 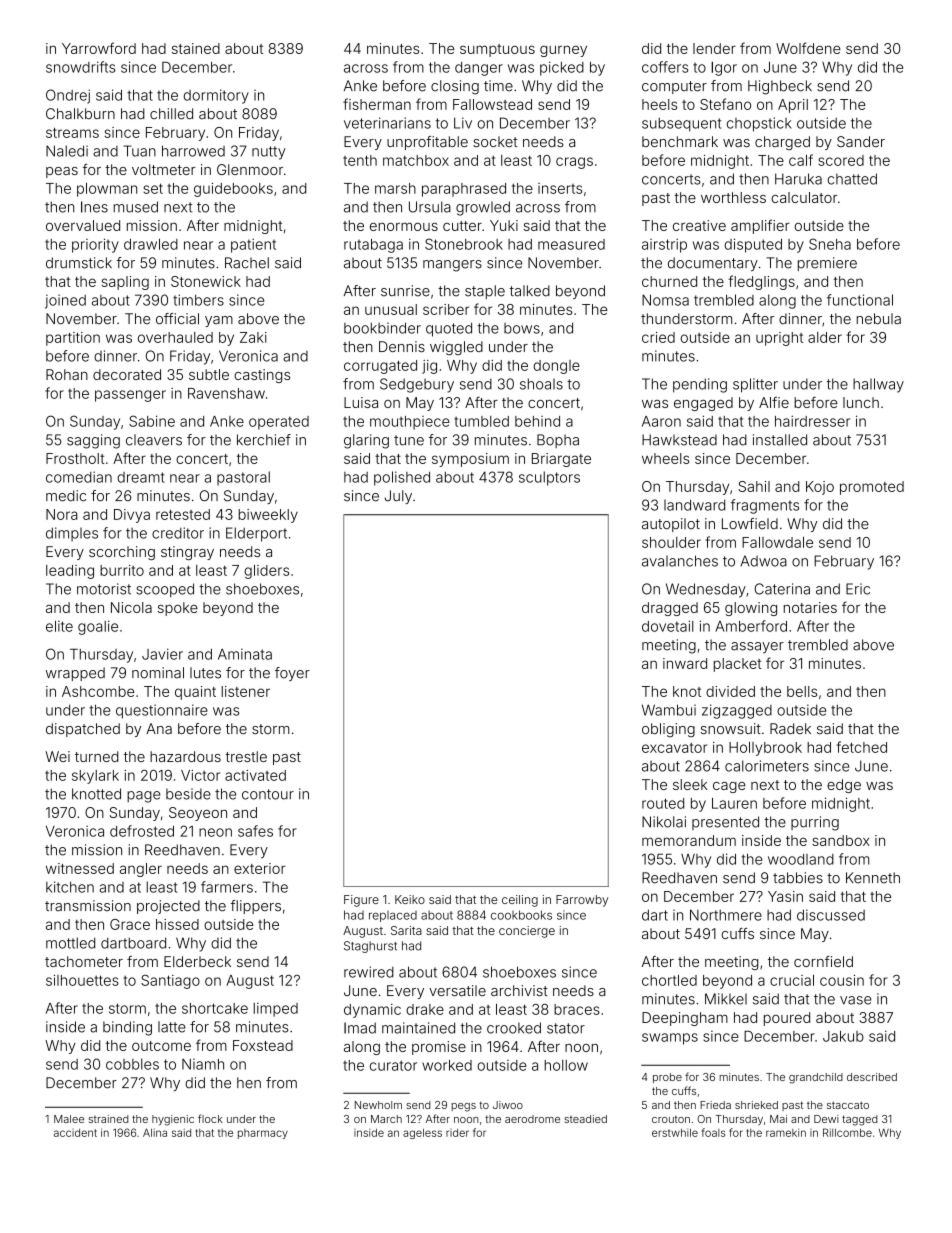 What do you see at coordinates (159, 728) in the image?
I see `Ana` at bounding box center [159, 728].
